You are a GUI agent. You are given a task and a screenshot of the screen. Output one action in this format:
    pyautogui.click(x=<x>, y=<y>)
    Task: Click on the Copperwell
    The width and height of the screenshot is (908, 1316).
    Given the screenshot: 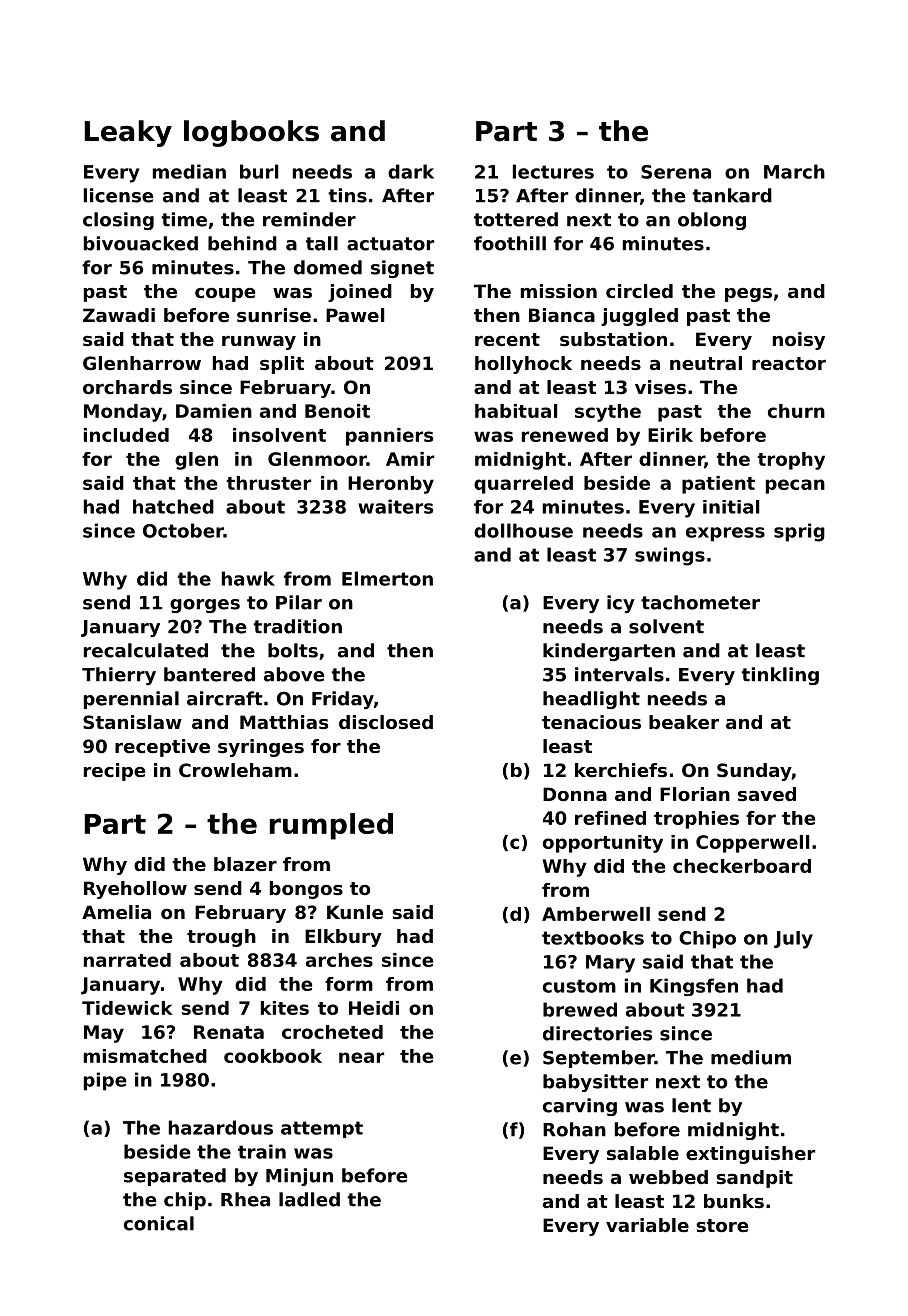 What is the action you would take?
    pyautogui.click(x=752, y=844)
